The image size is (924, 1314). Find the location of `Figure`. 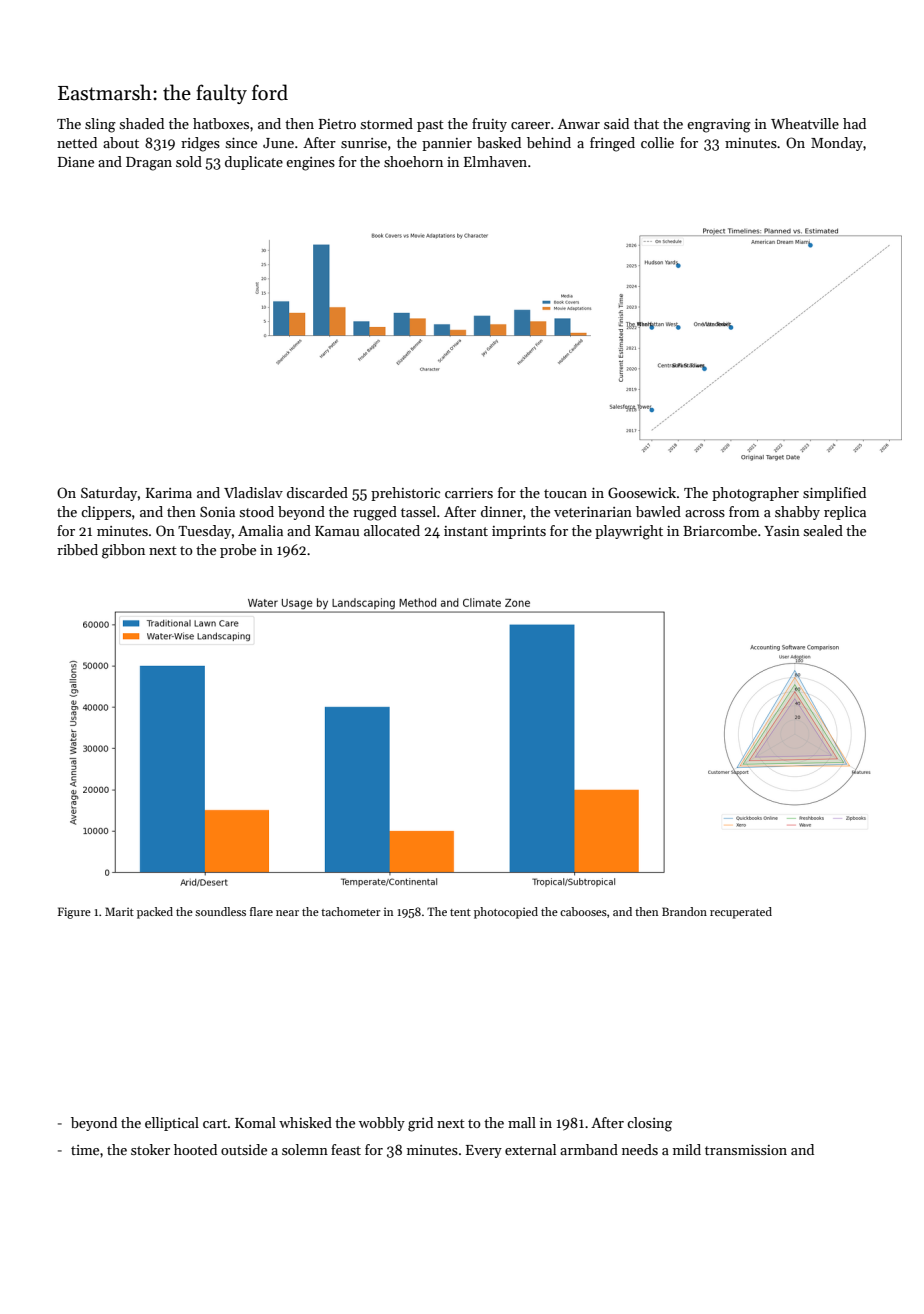

Figure is located at coordinates (74, 913).
